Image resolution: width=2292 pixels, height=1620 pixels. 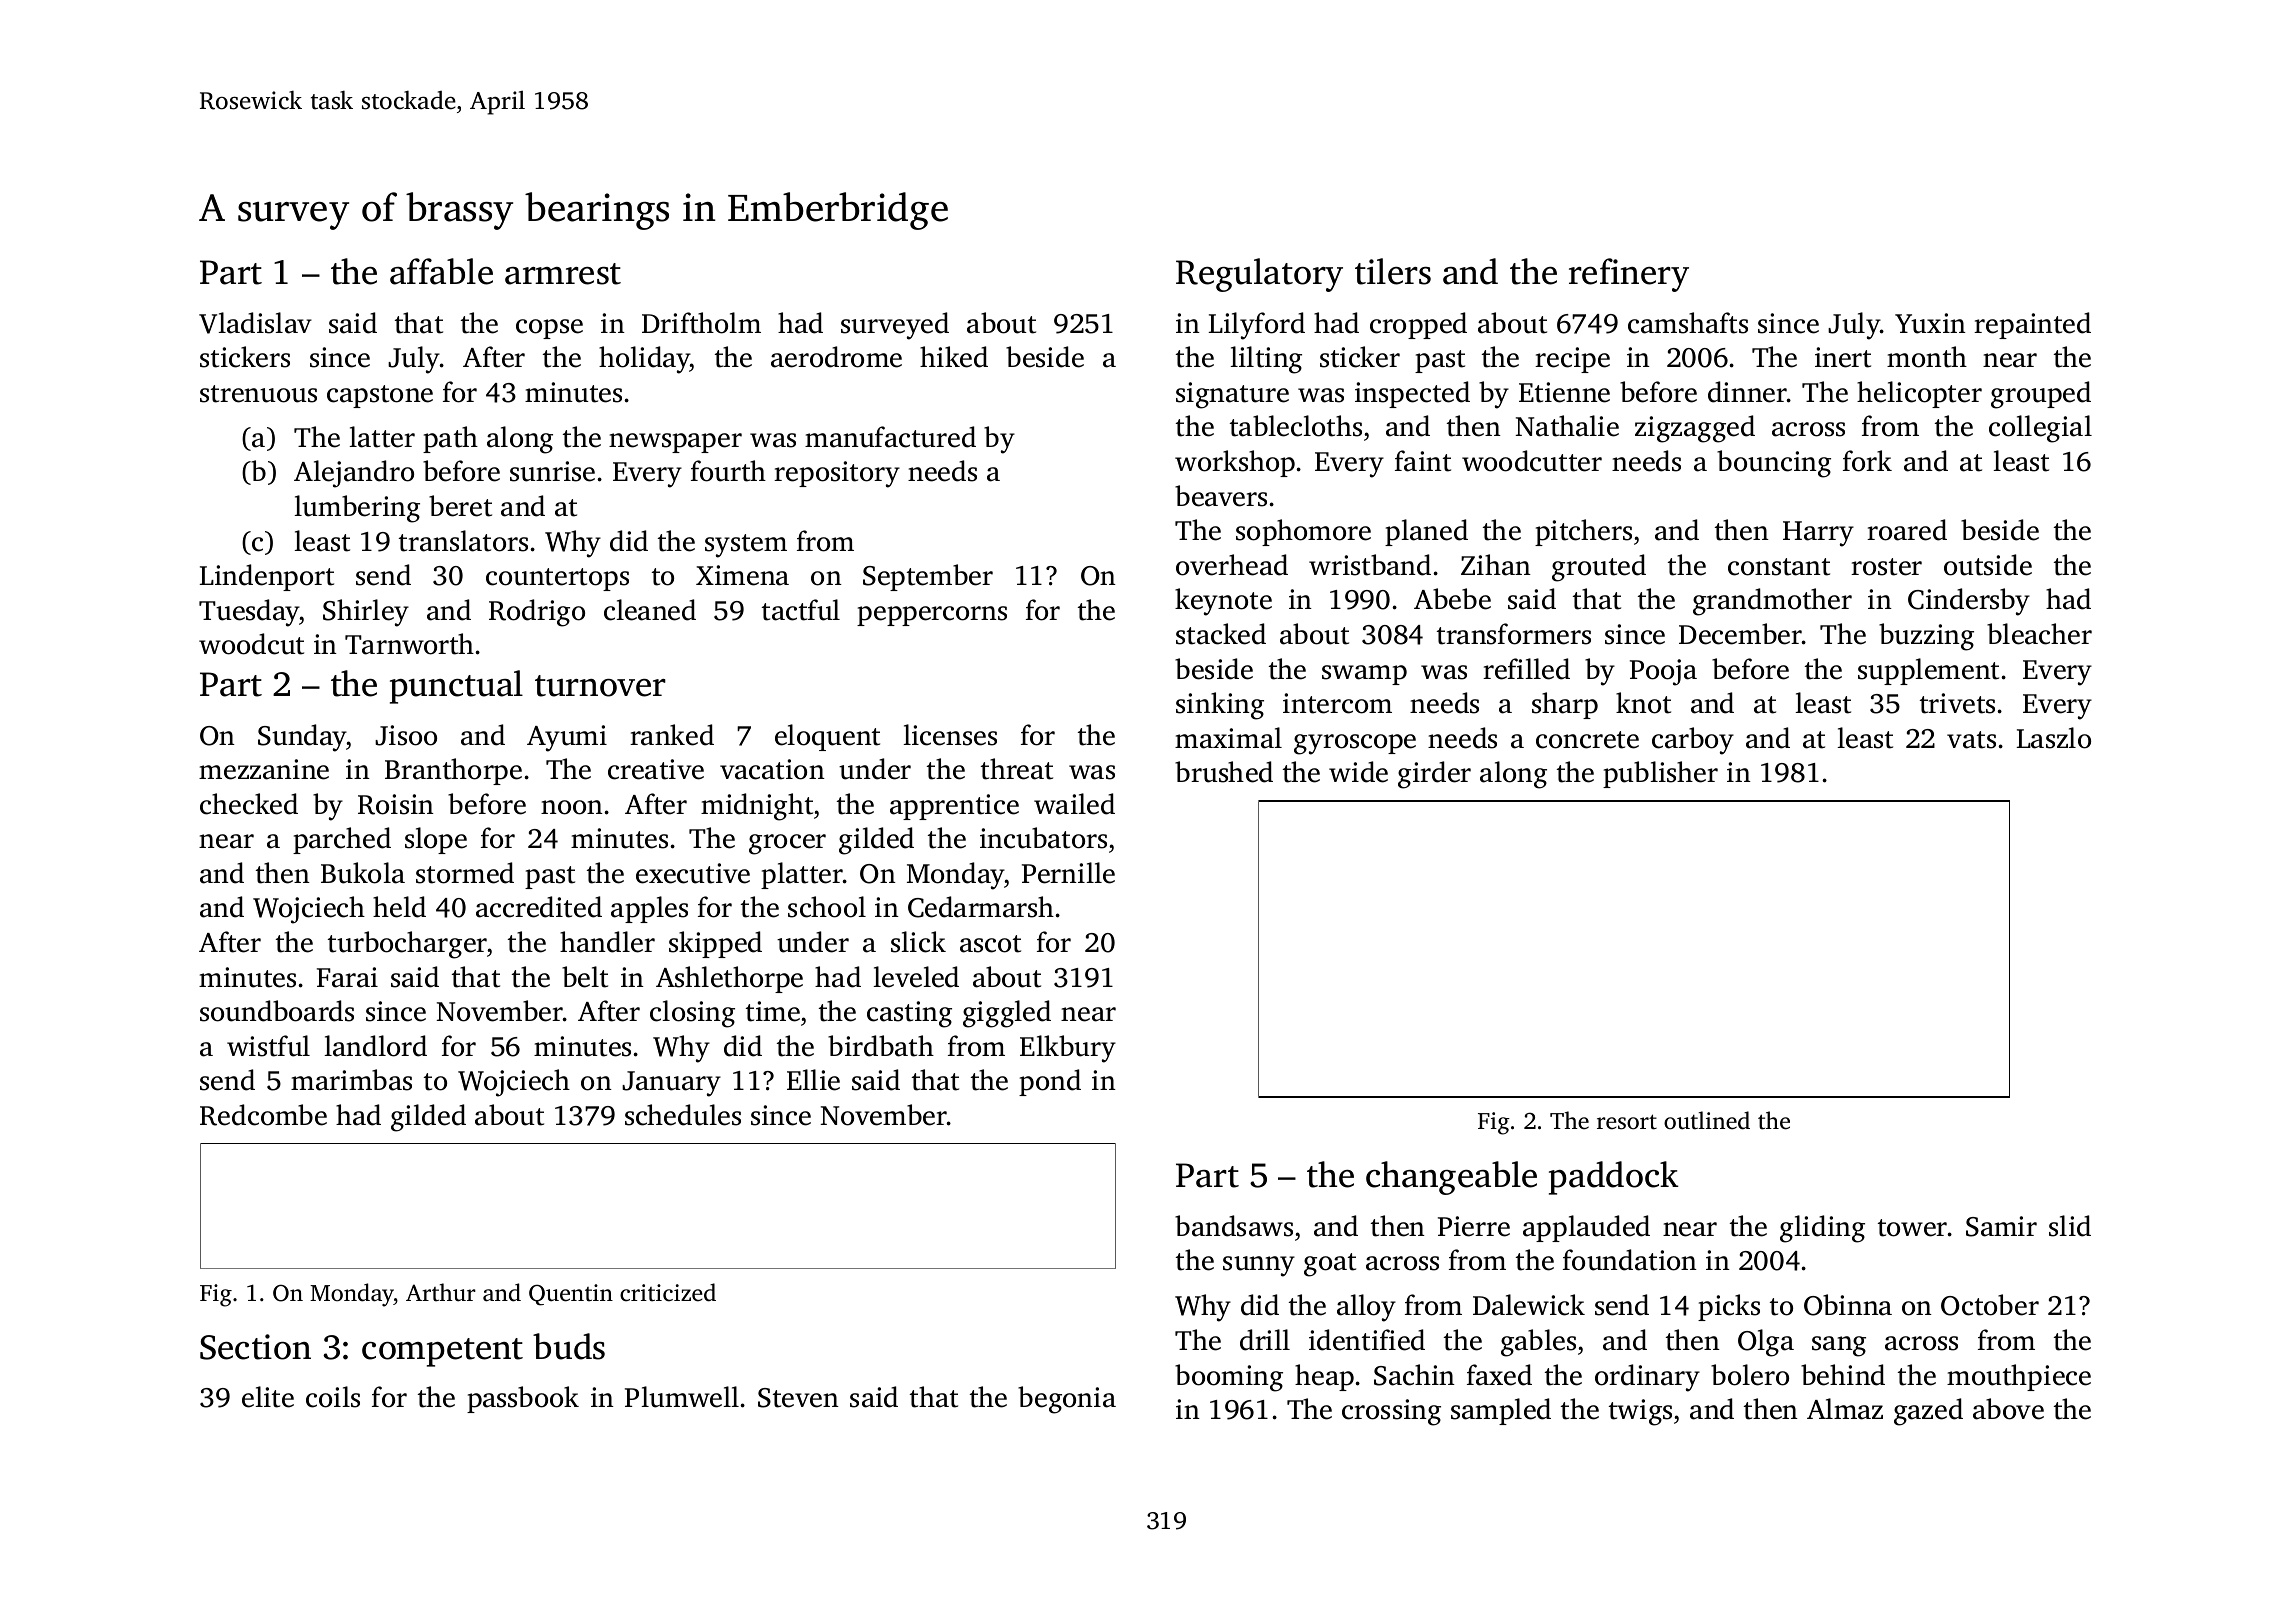 I want to click on midnight, so click(x=757, y=807).
